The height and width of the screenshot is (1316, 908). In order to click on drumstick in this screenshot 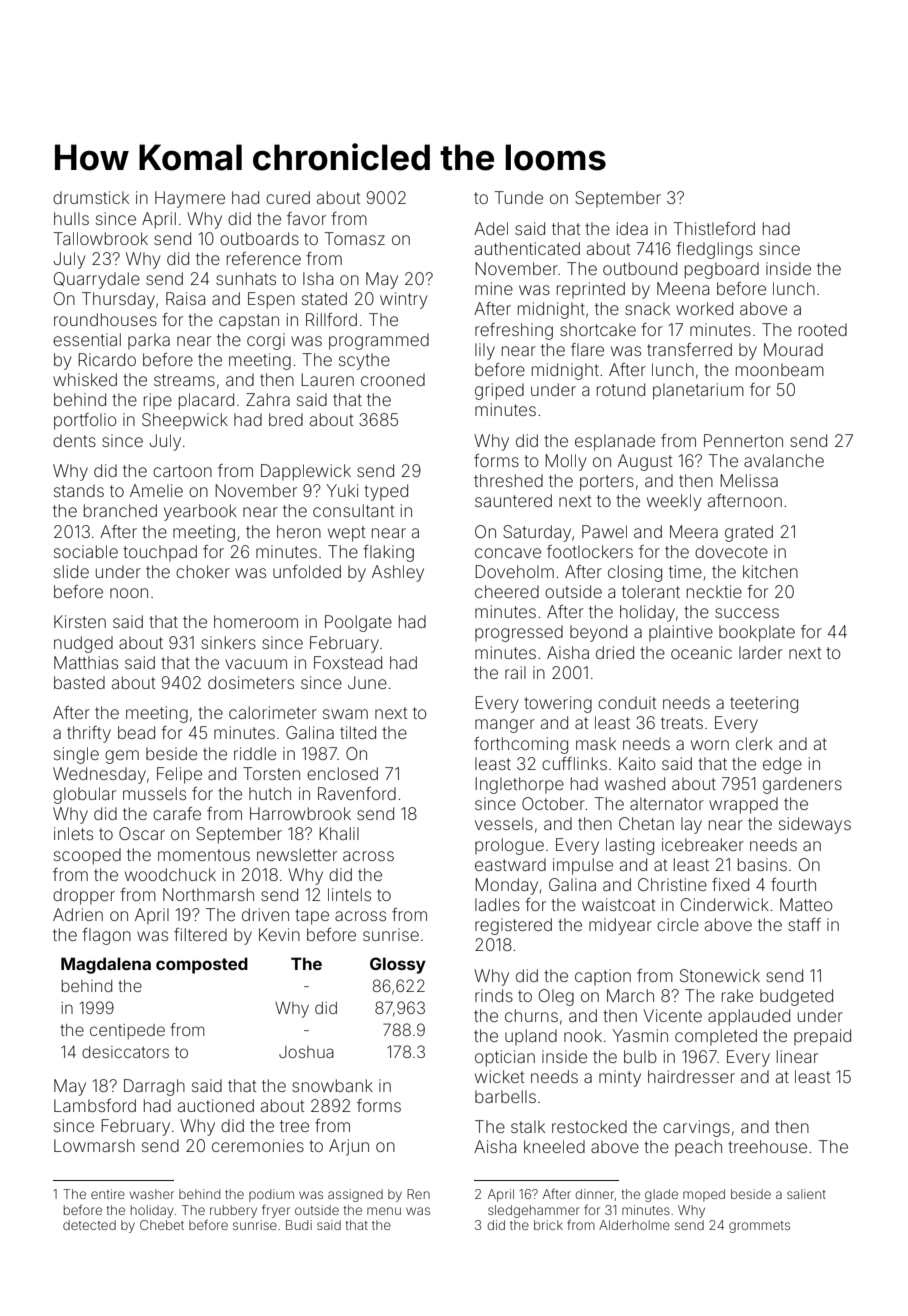, I will do `click(91, 197)`.
